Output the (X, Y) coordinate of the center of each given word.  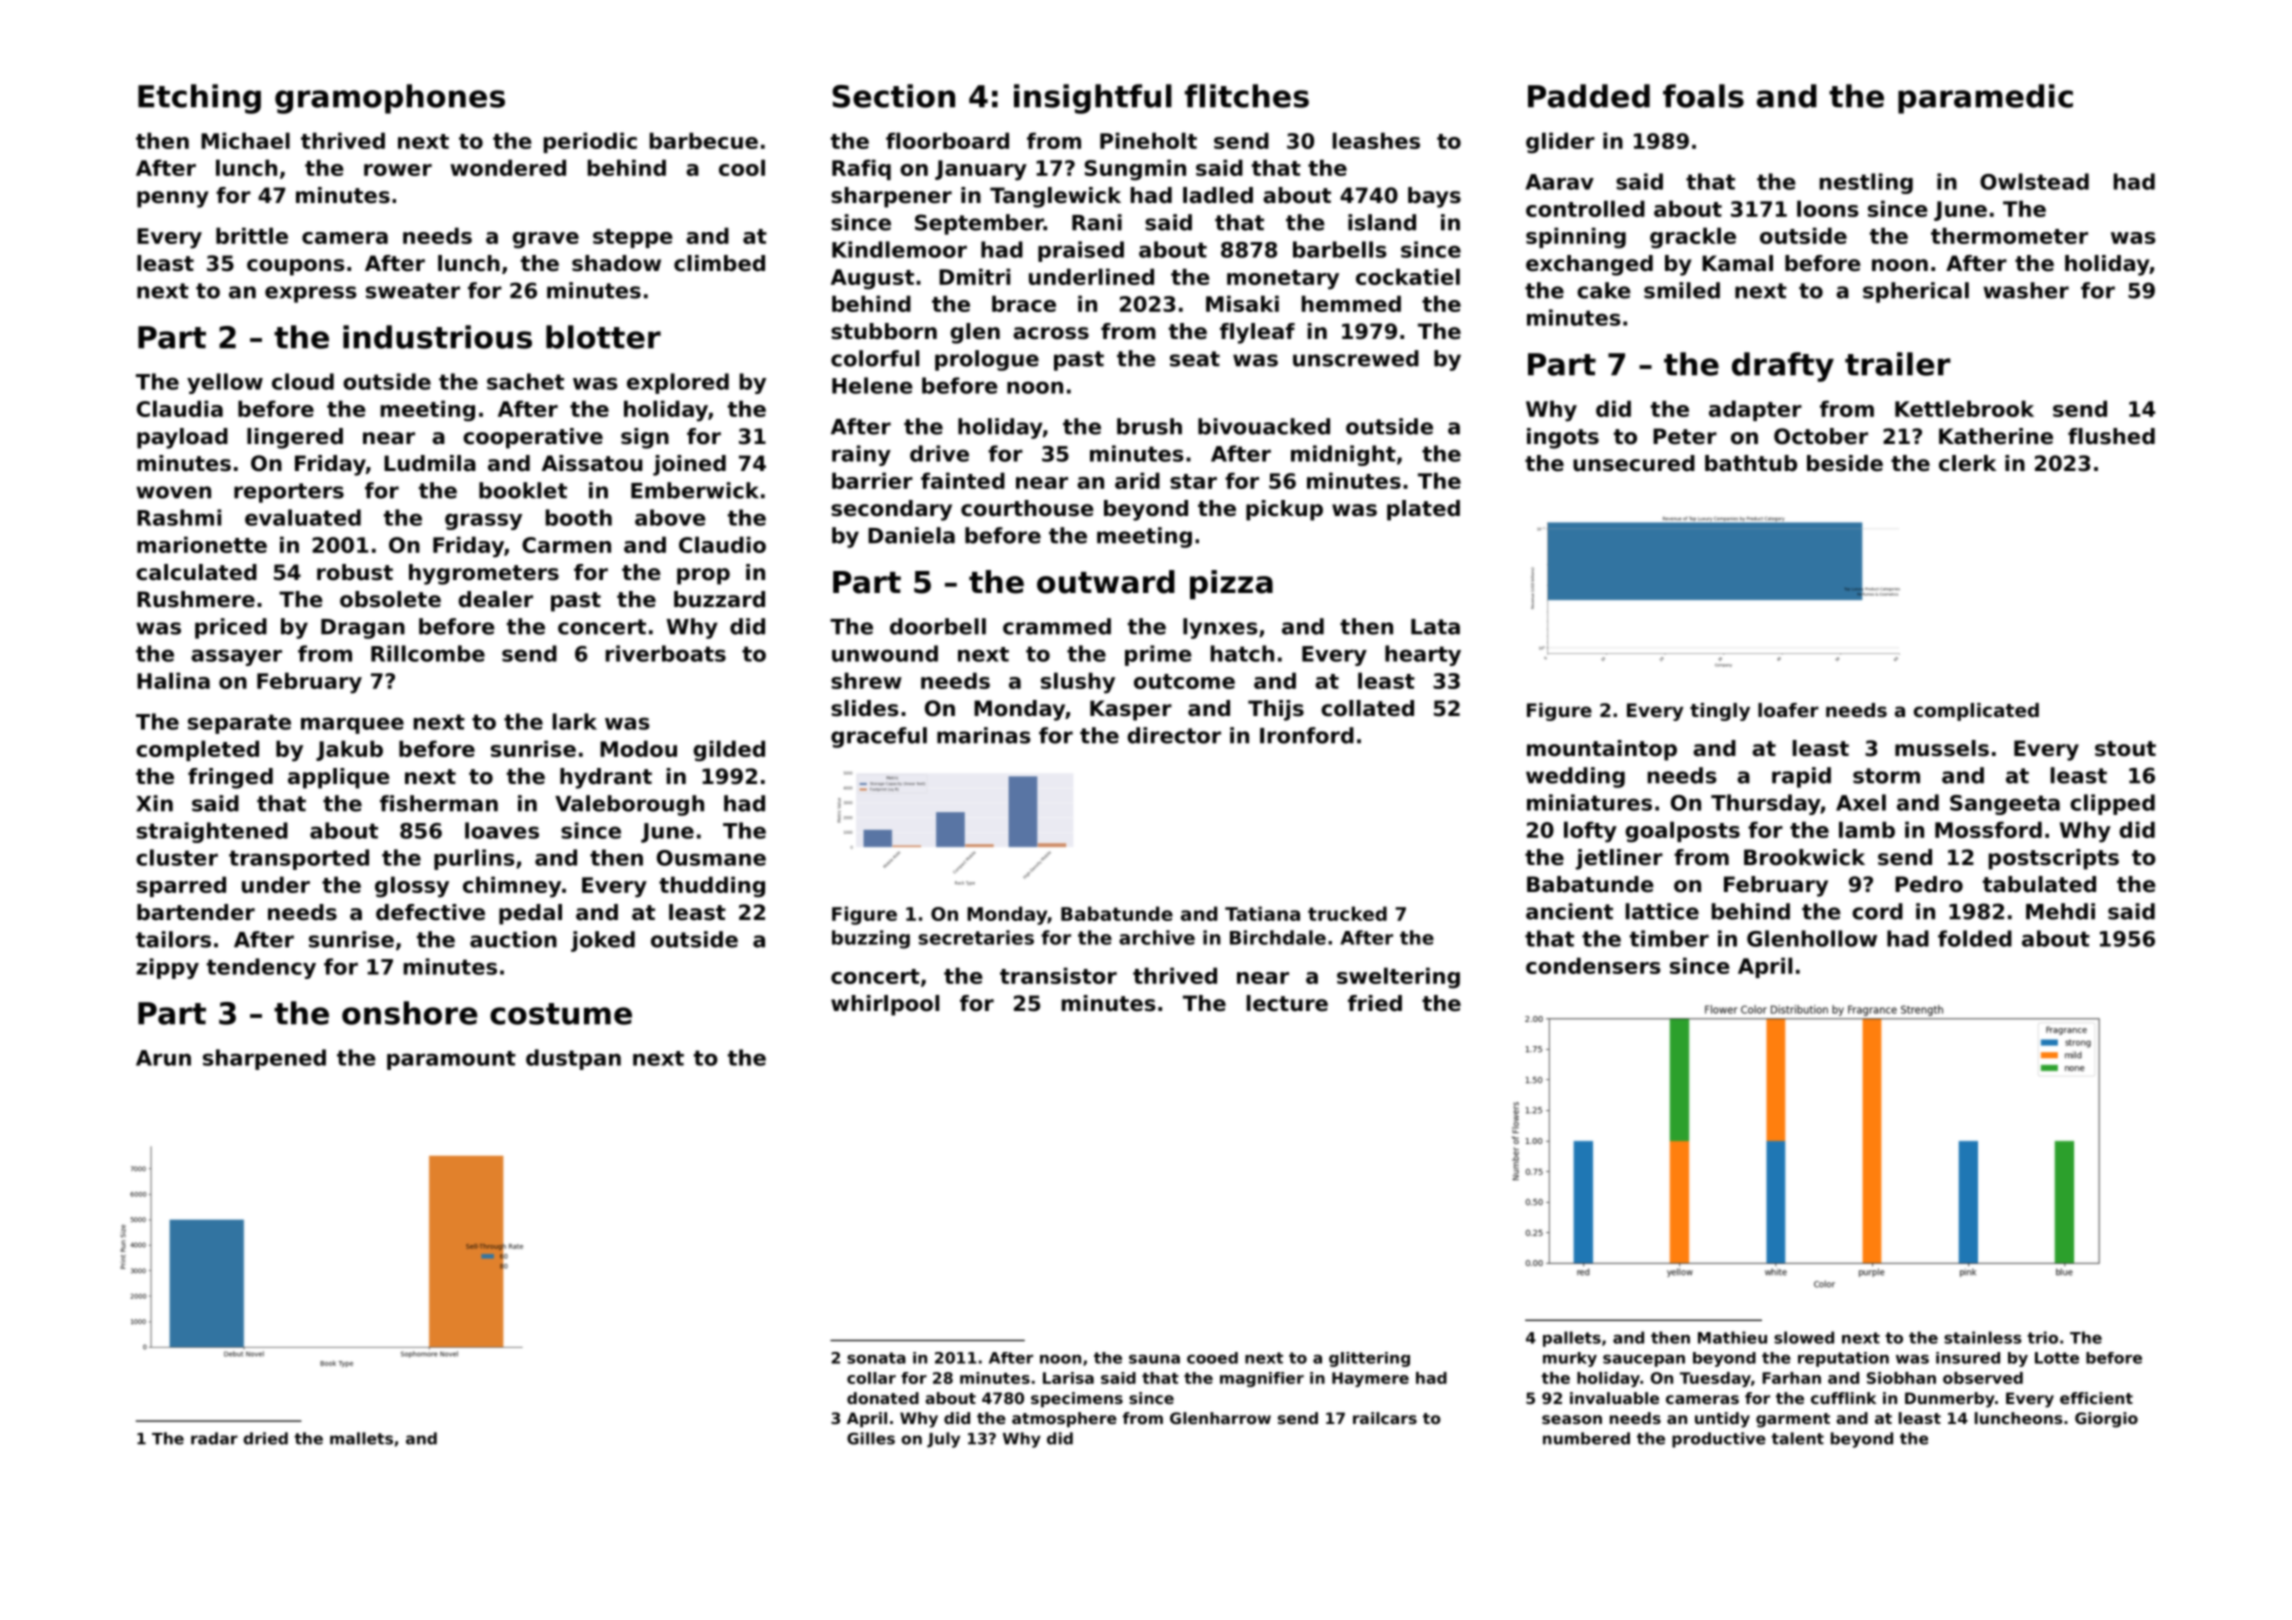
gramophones (390, 99)
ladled (1218, 195)
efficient (2096, 1398)
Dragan (363, 629)
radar (214, 1438)
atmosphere (1064, 1420)
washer (2026, 290)
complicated (1976, 712)
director (1174, 735)
